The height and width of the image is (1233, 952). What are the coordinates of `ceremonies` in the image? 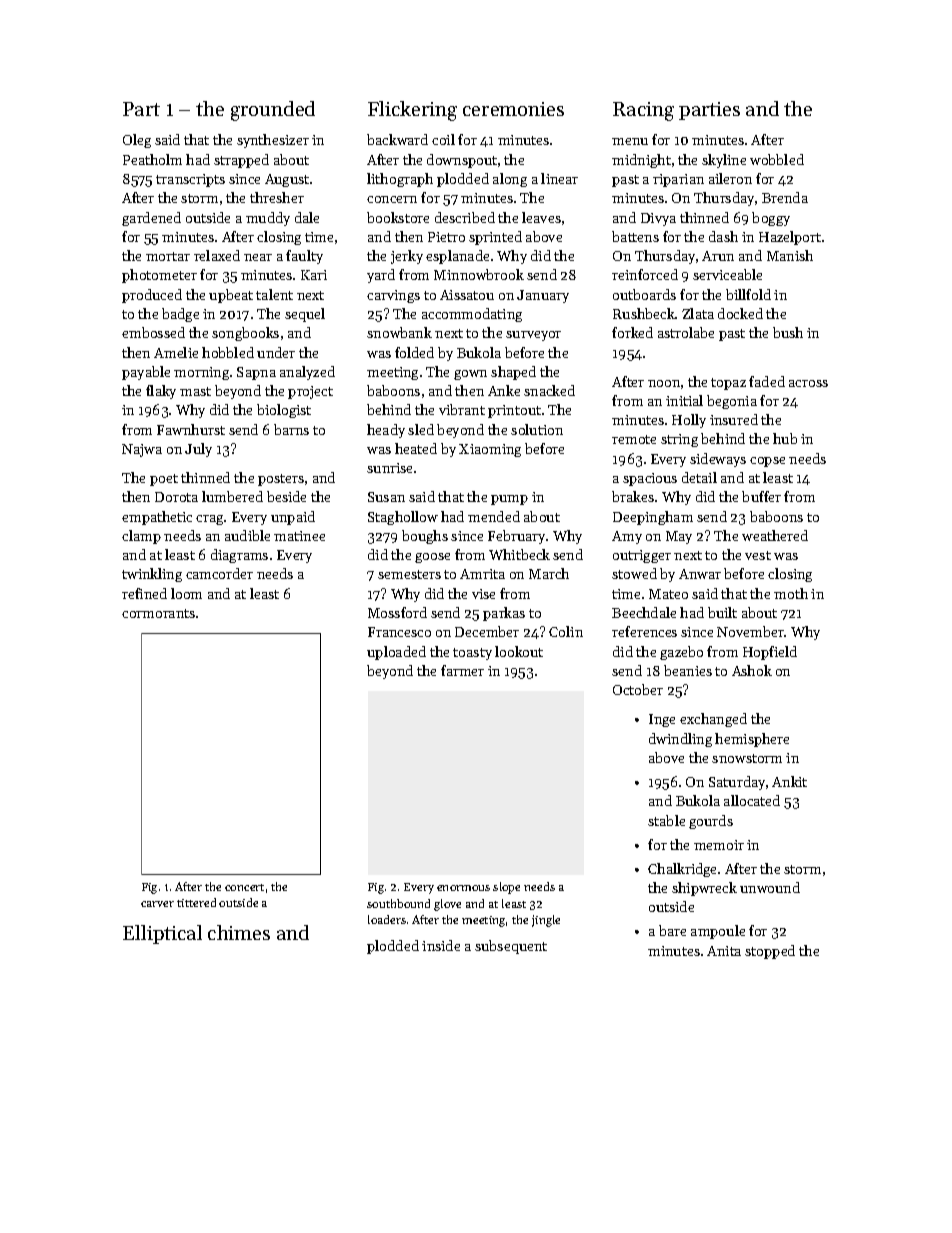 It's located at (513, 109).
